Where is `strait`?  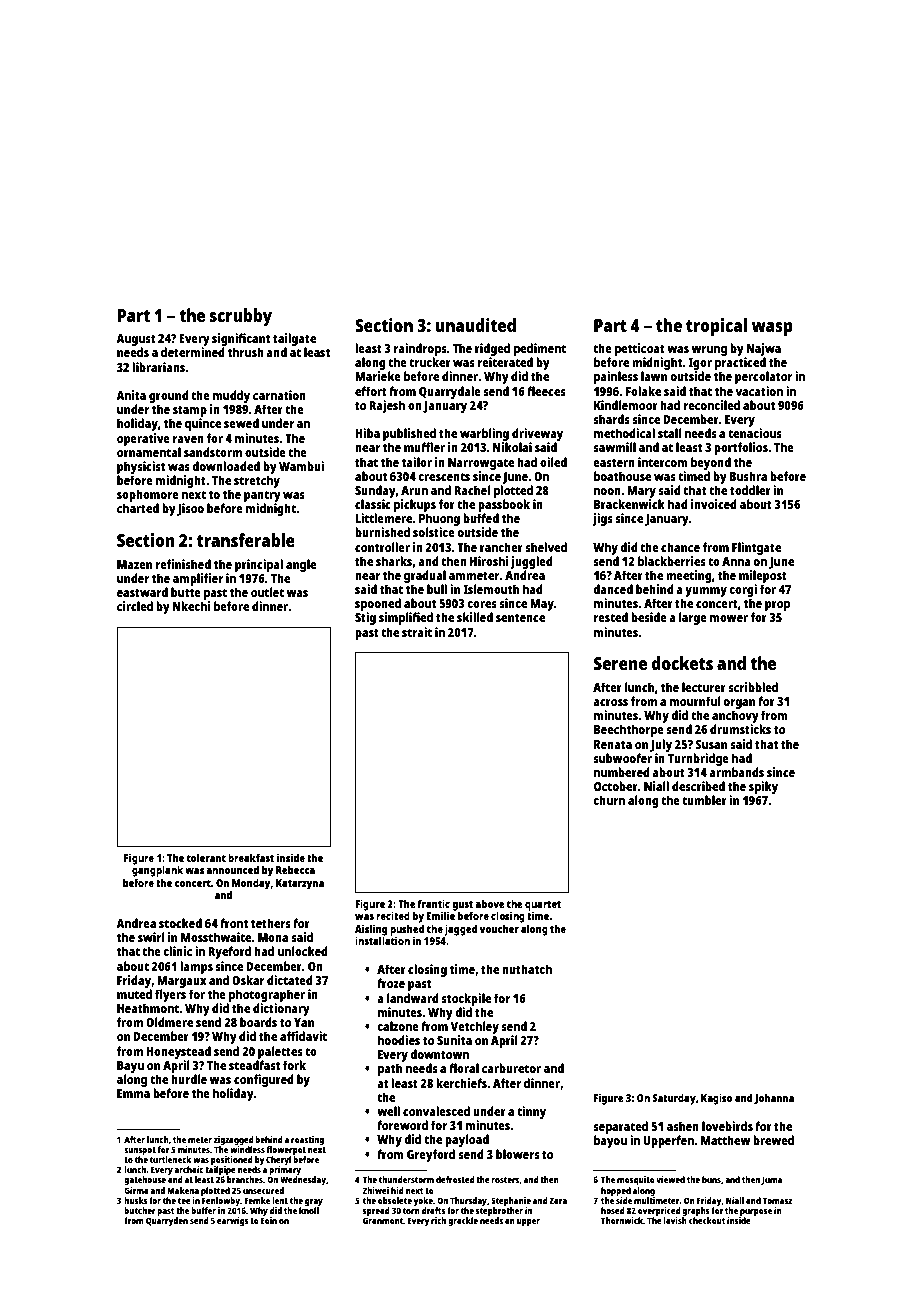
strait is located at coordinates (417, 632).
